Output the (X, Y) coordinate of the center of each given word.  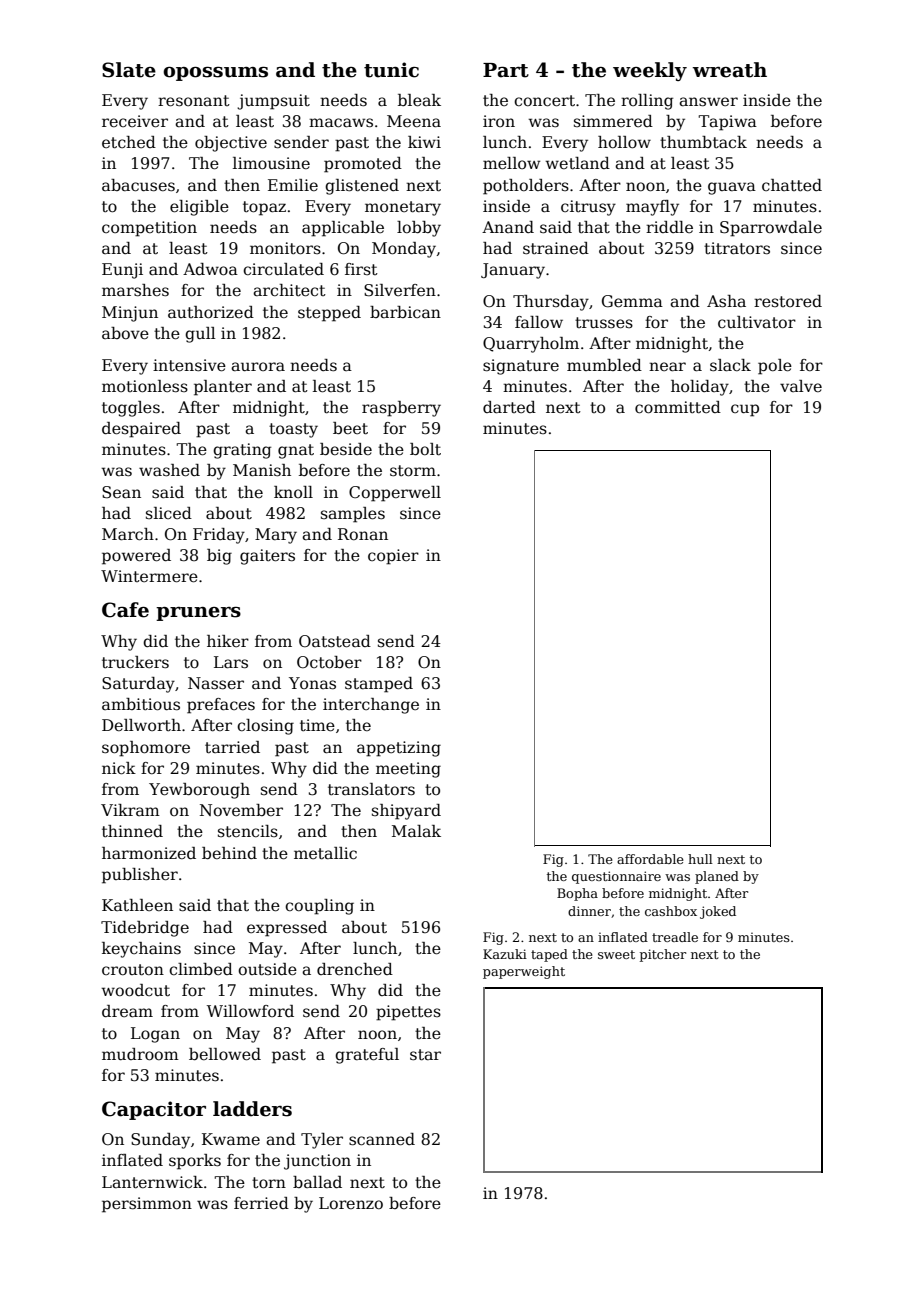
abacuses (138, 185)
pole (775, 367)
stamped (379, 685)
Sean (121, 492)
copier (393, 557)
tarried (232, 747)
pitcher (663, 955)
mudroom (140, 1054)
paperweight (524, 972)
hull (700, 859)
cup (745, 410)
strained (556, 248)
